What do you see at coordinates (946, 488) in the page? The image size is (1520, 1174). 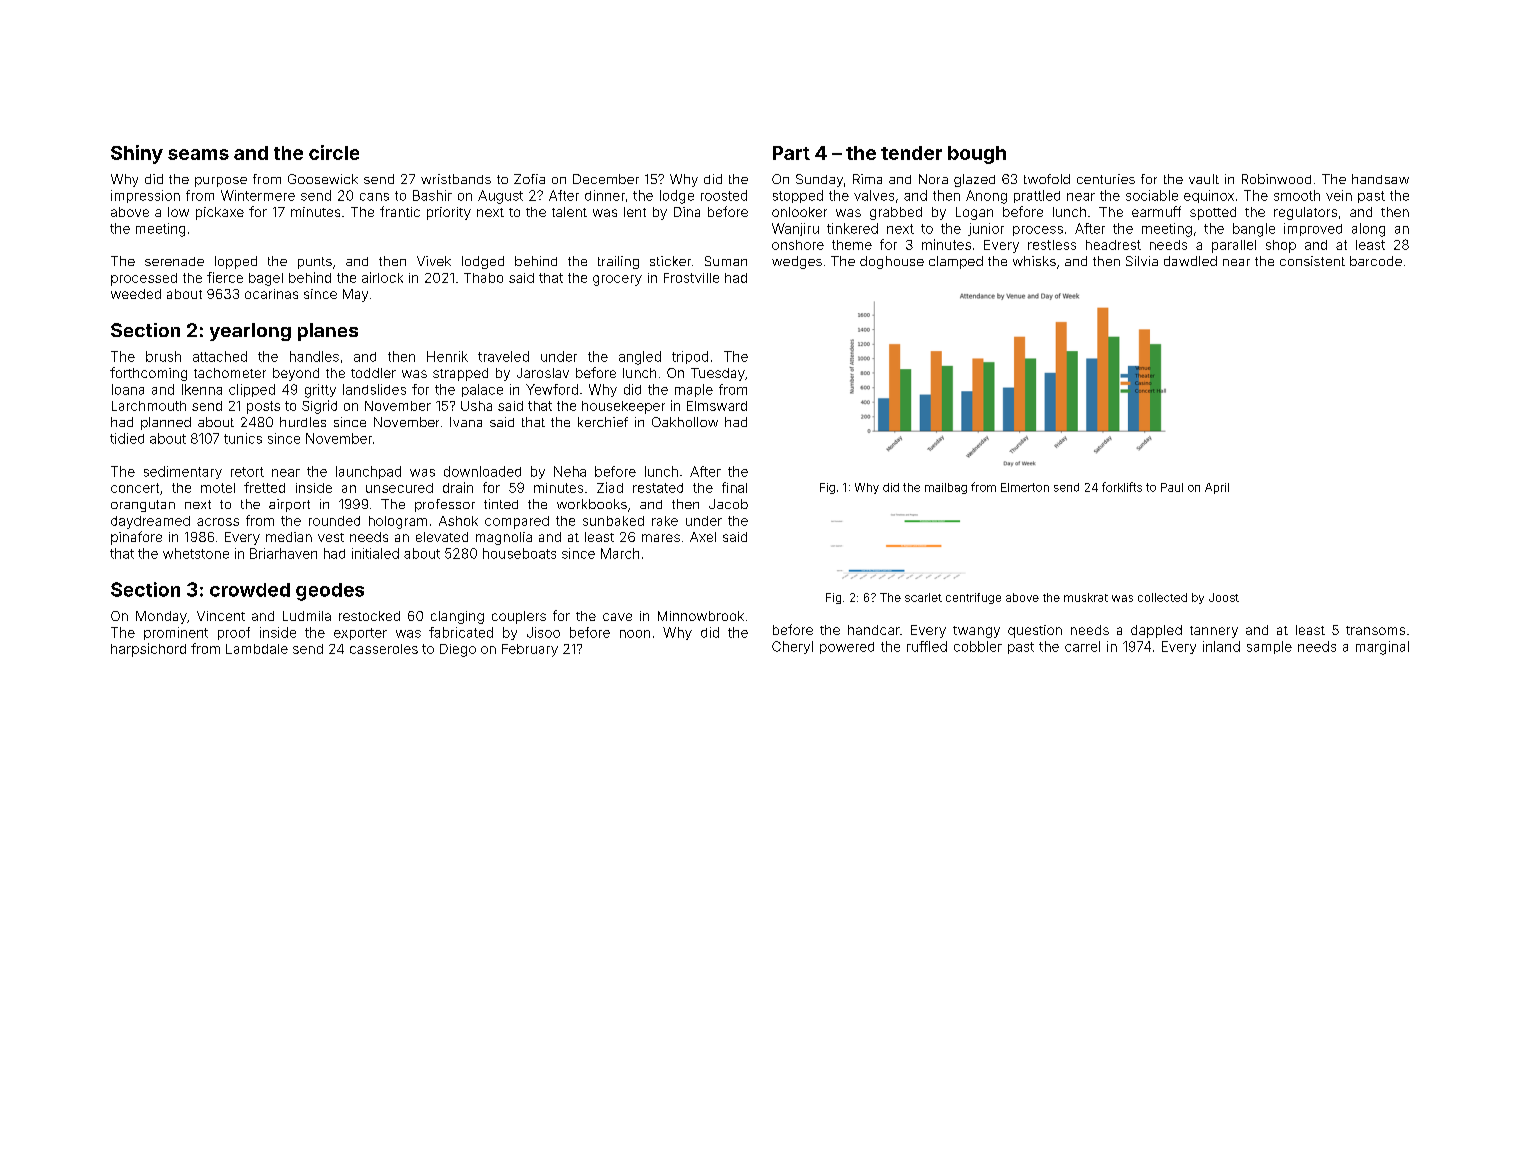 I see `mailbag` at bounding box center [946, 488].
